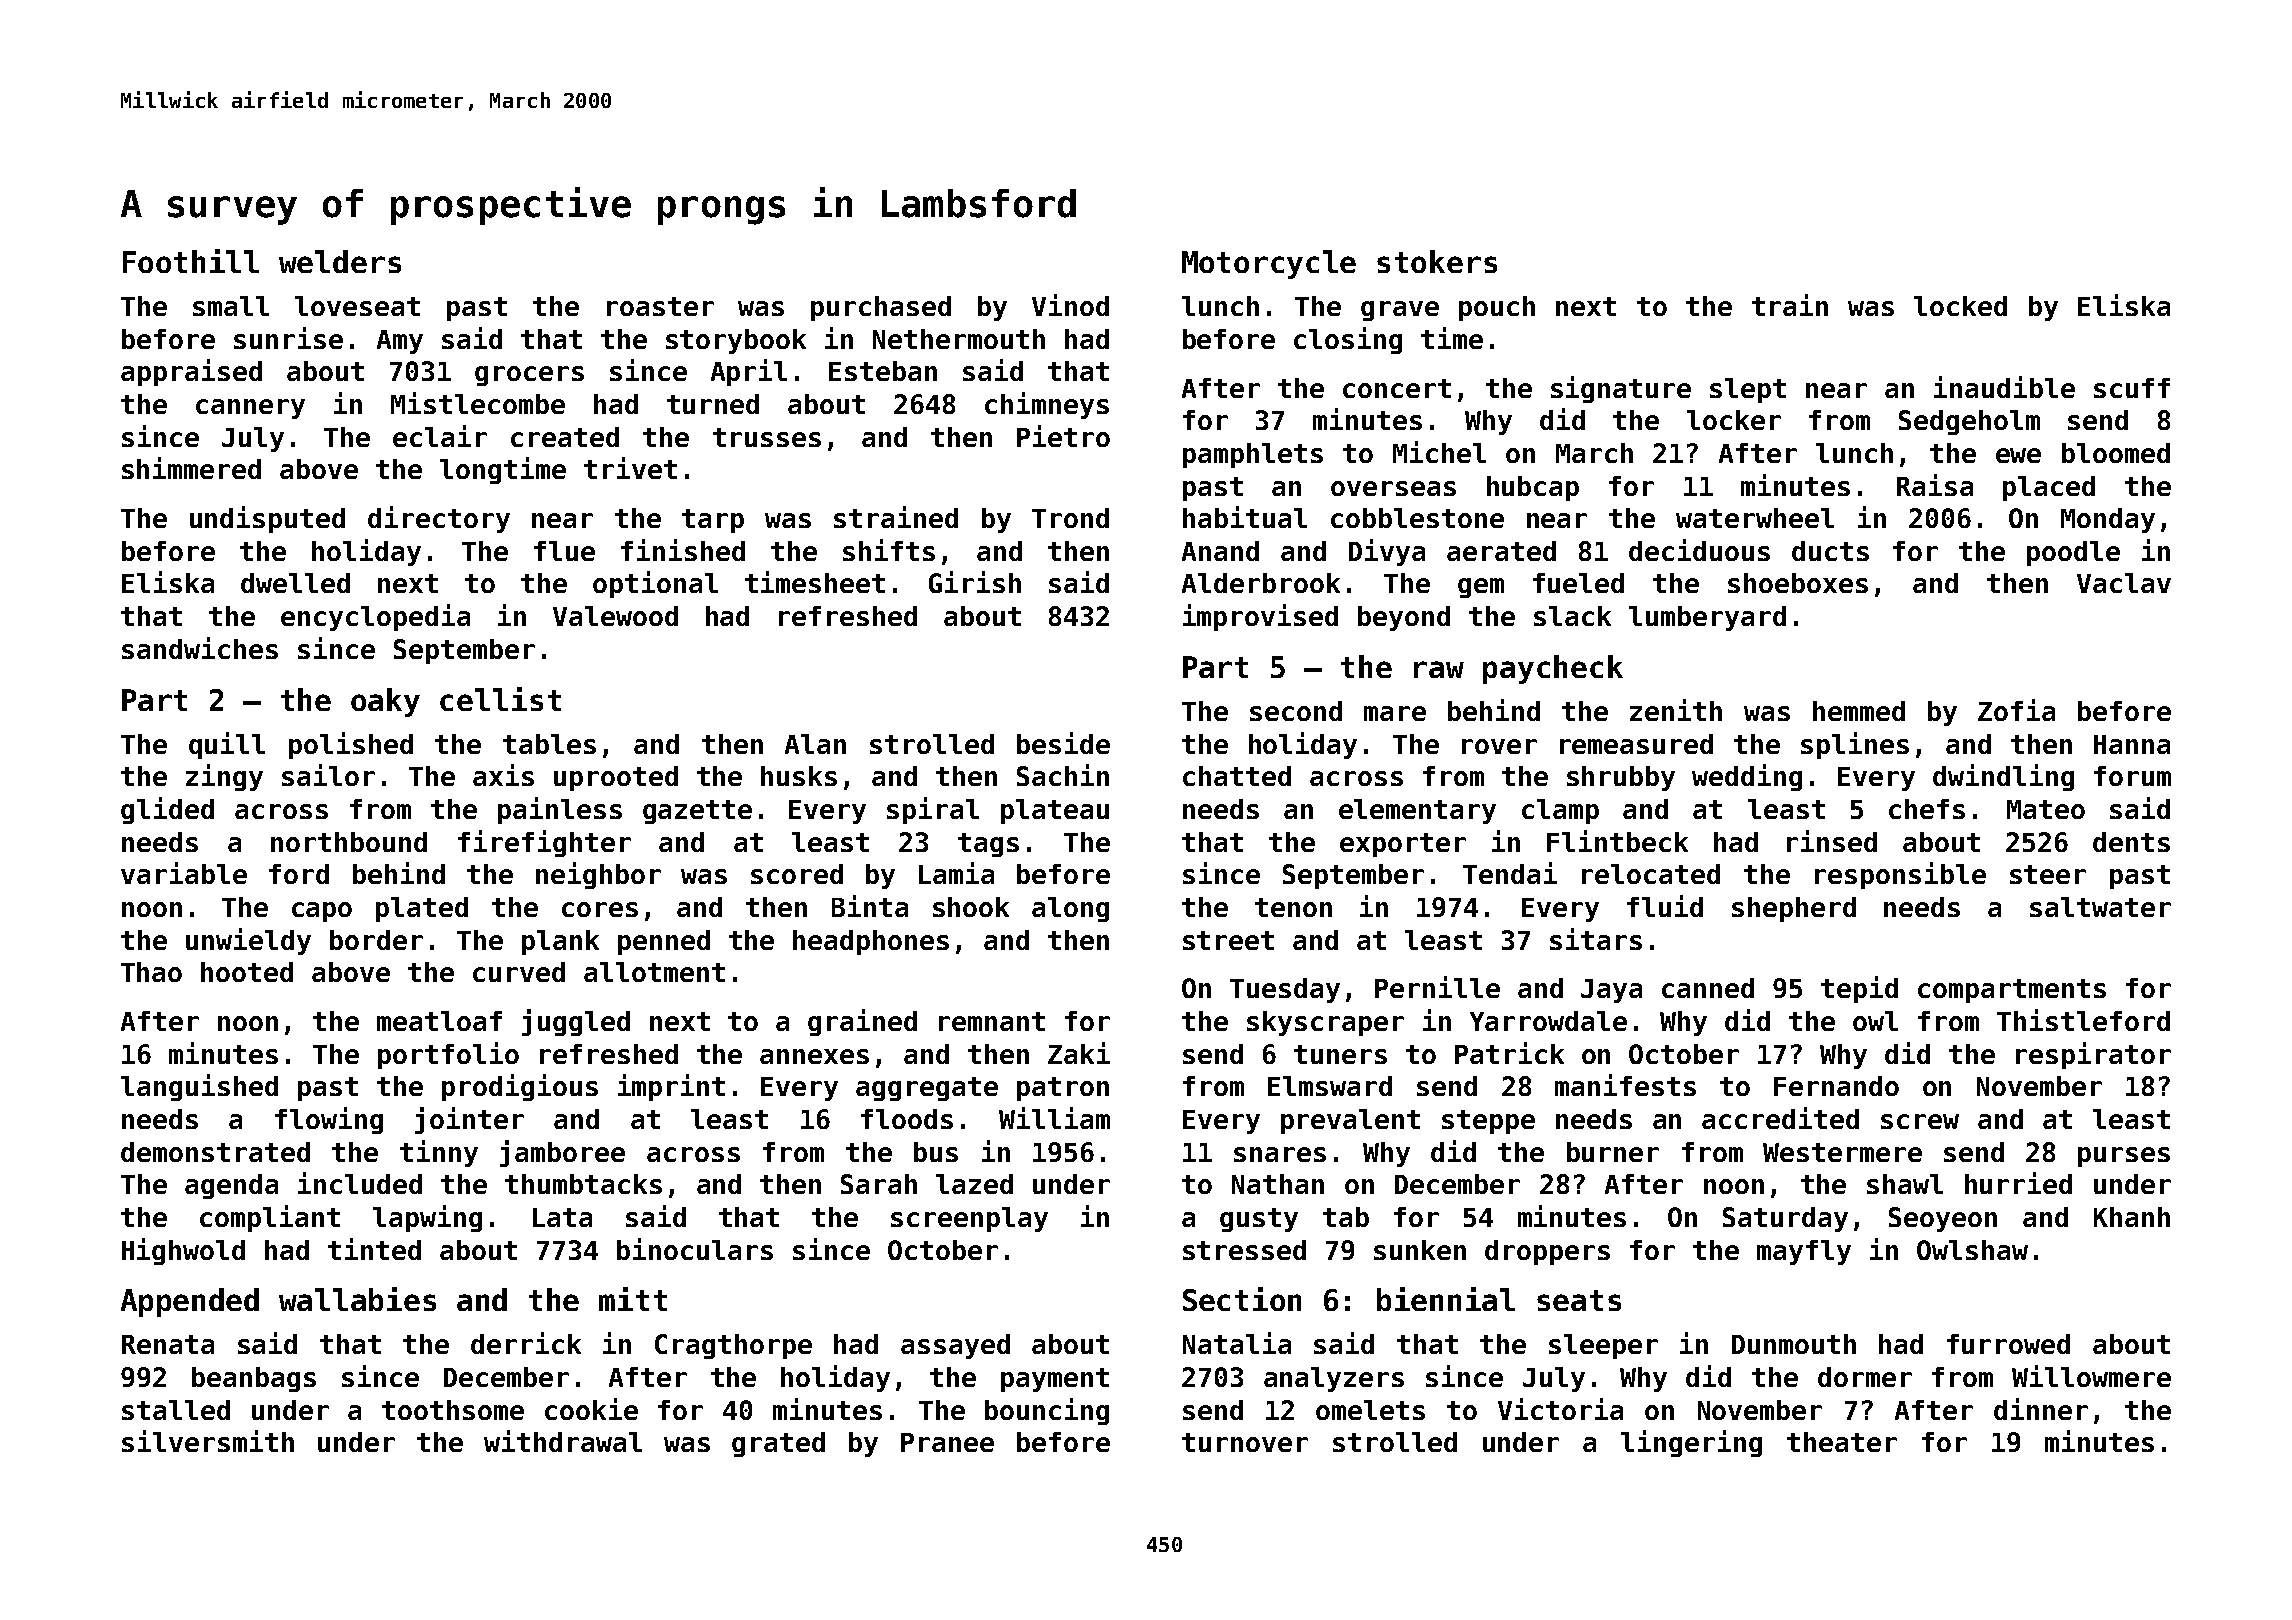 This document has height=1620, width=2292. I want to click on Pranee, so click(947, 1442).
